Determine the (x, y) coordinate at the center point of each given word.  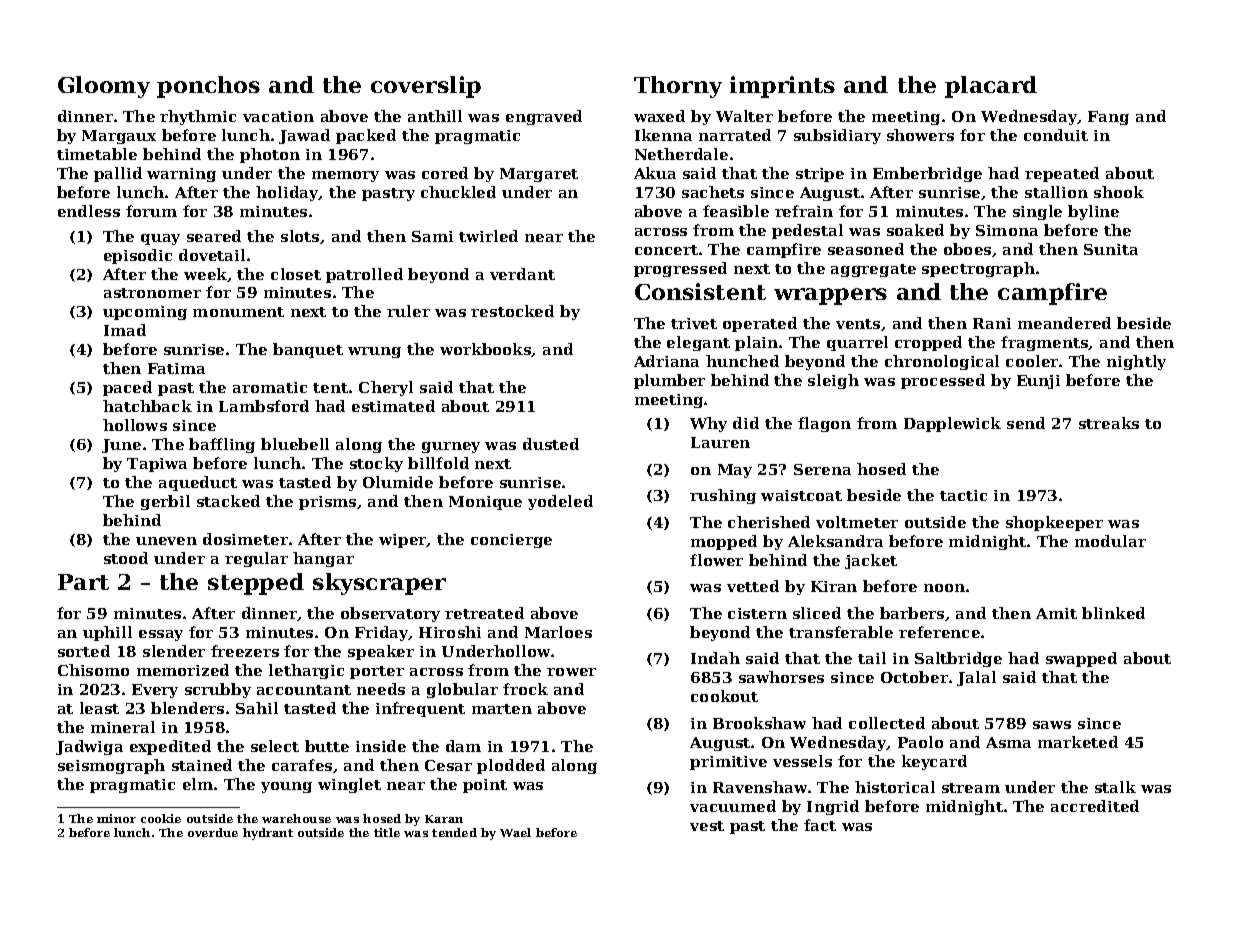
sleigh (833, 381)
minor (116, 818)
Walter (744, 116)
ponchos (208, 87)
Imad (125, 330)
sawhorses (781, 677)
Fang (1108, 118)
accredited (1095, 806)
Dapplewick (952, 424)
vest (707, 826)
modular (1110, 541)
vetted (753, 586)
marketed (1078, 742)
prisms (327, 503)
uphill (107, 633)
